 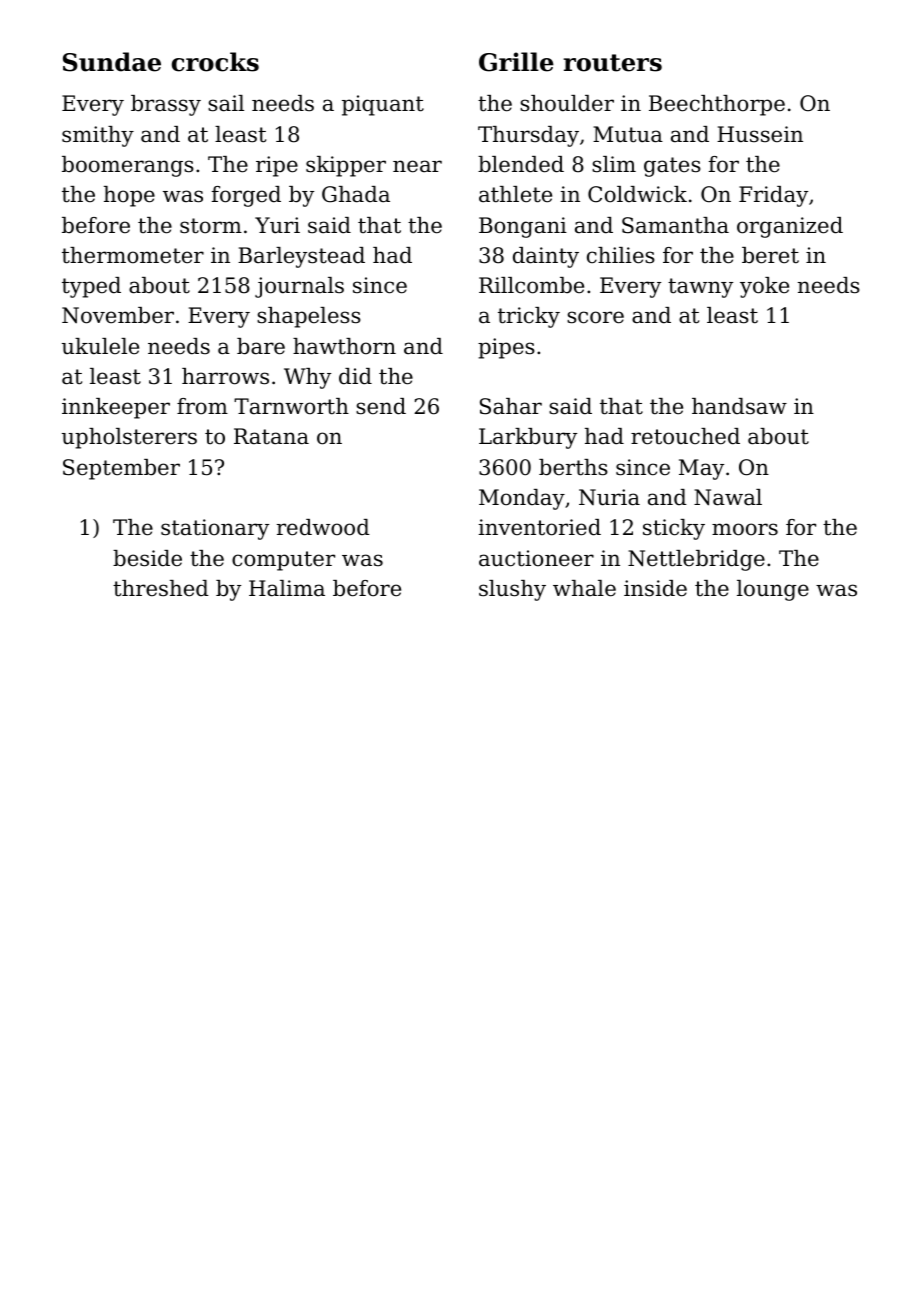 What do you see at coordinates (511, 406) in the image?
I see `Sahar` at bounding box center [511, 406].
